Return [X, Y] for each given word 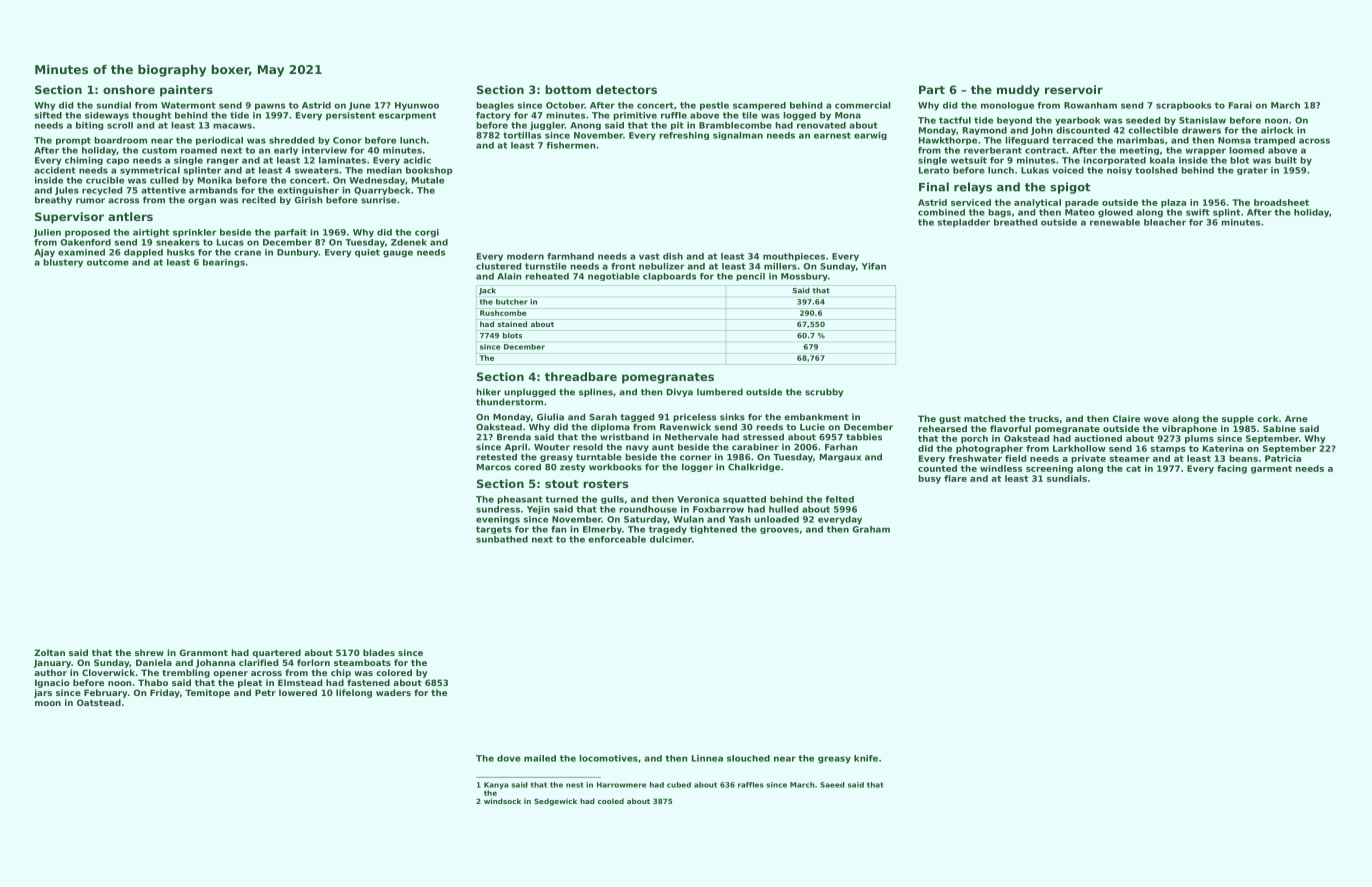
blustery [63, 263]
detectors [626, 89]
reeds [769, 427]
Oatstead [99, 702]
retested [496, 457]
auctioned [1098, 438]
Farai [1240, 105]
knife [866, 758]
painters [186, 91]
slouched [748, 758]
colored [394, 672]
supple [1238, 419]
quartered [276, 653]
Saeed [832, 785]
